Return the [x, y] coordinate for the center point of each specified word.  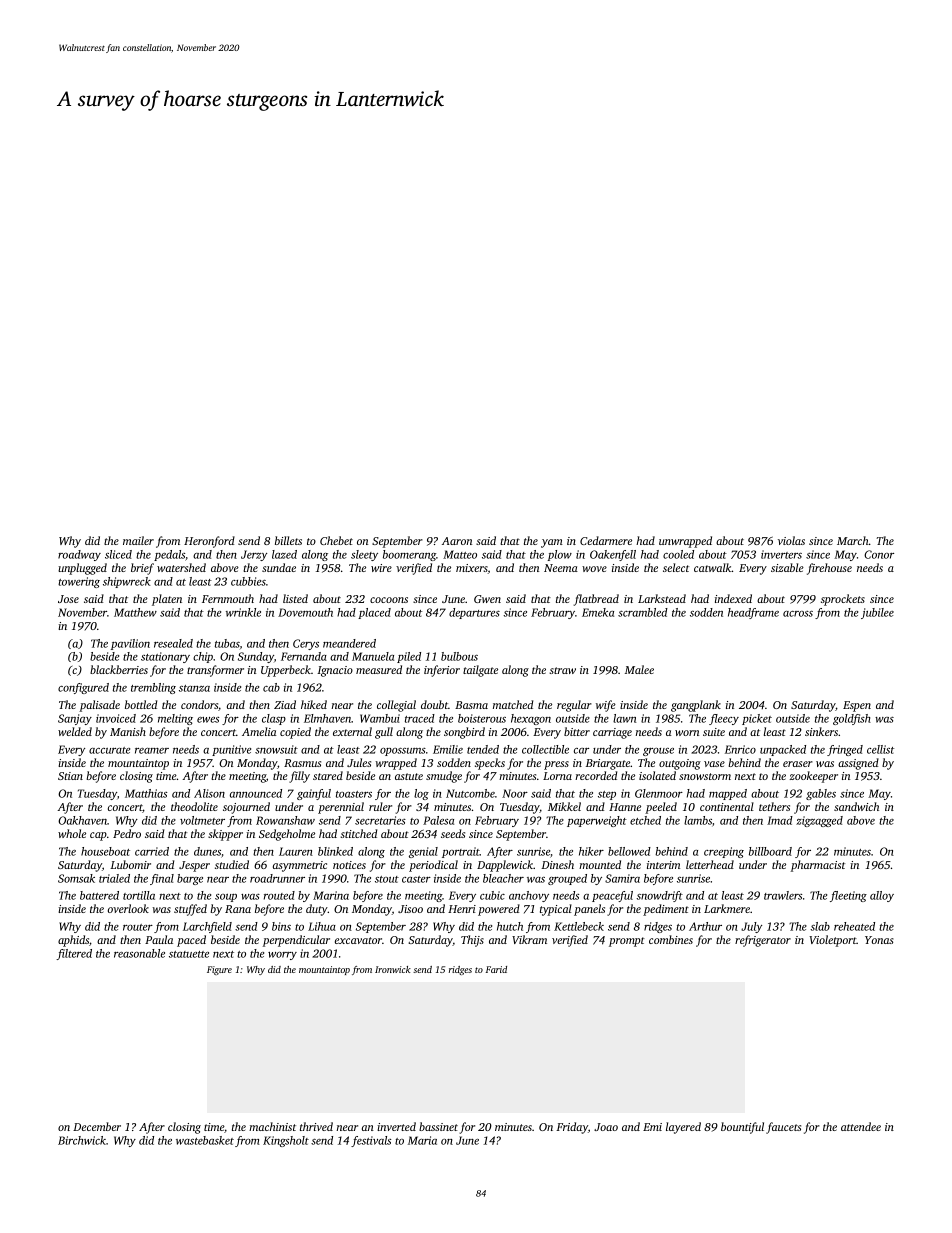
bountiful [742, 1128]
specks [490, 764]
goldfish [852, 719]
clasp [274, 719]
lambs [698, 820]
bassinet [438, 1126]
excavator [358, 940]
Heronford [209, 542]
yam [552, 543]
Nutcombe [470, 793]
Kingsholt [286, 1141]
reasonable [139, 953]
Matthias [146, 793]
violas [791, 540]
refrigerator [763, 941]
